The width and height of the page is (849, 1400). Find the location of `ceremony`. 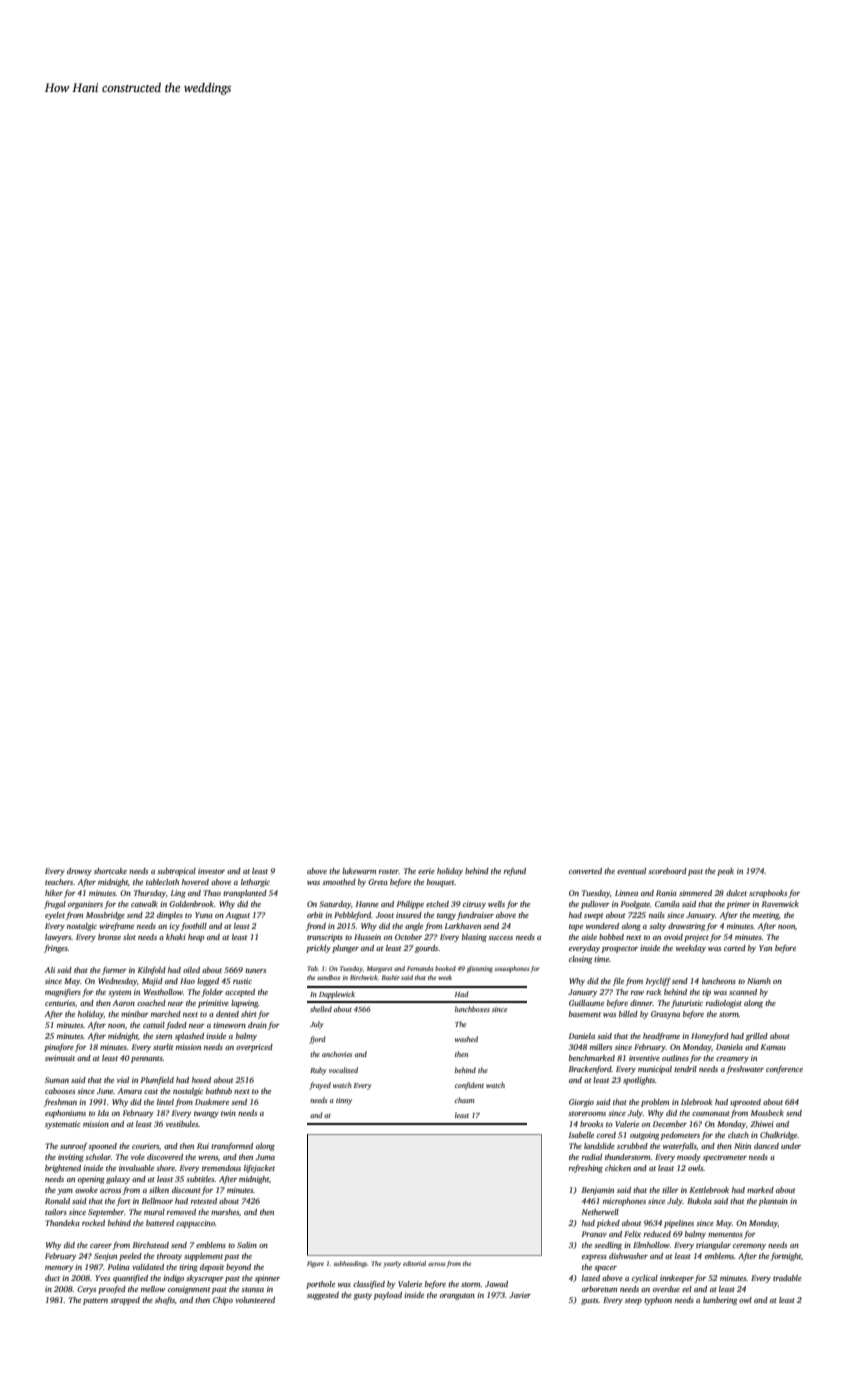

ceremony is located at coordinates (749, 1247).
